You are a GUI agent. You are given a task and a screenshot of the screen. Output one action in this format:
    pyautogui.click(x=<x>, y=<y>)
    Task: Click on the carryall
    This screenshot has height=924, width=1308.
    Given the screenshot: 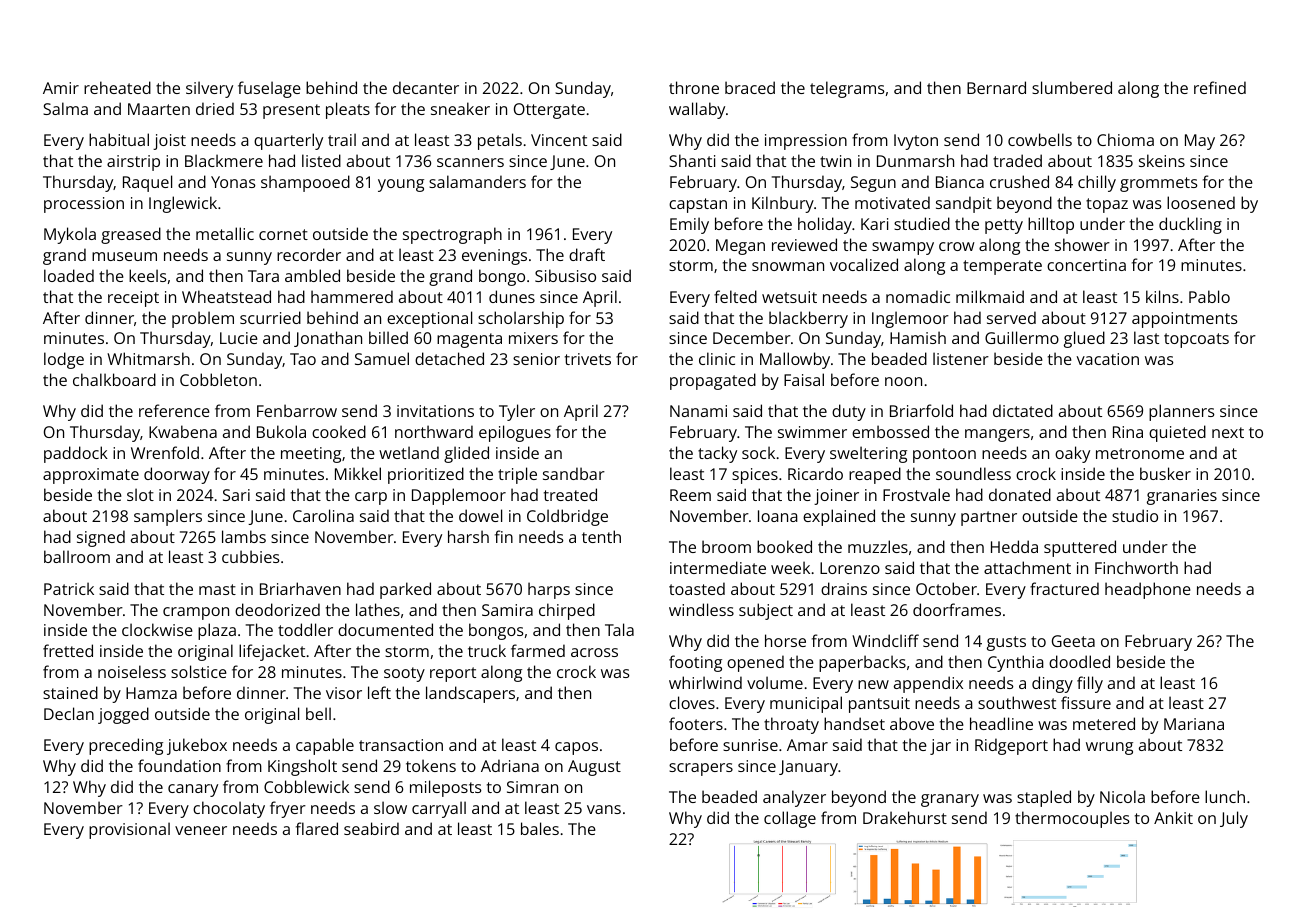 What is the action you would take?
    pyautogui.click(x=439, y=809)
